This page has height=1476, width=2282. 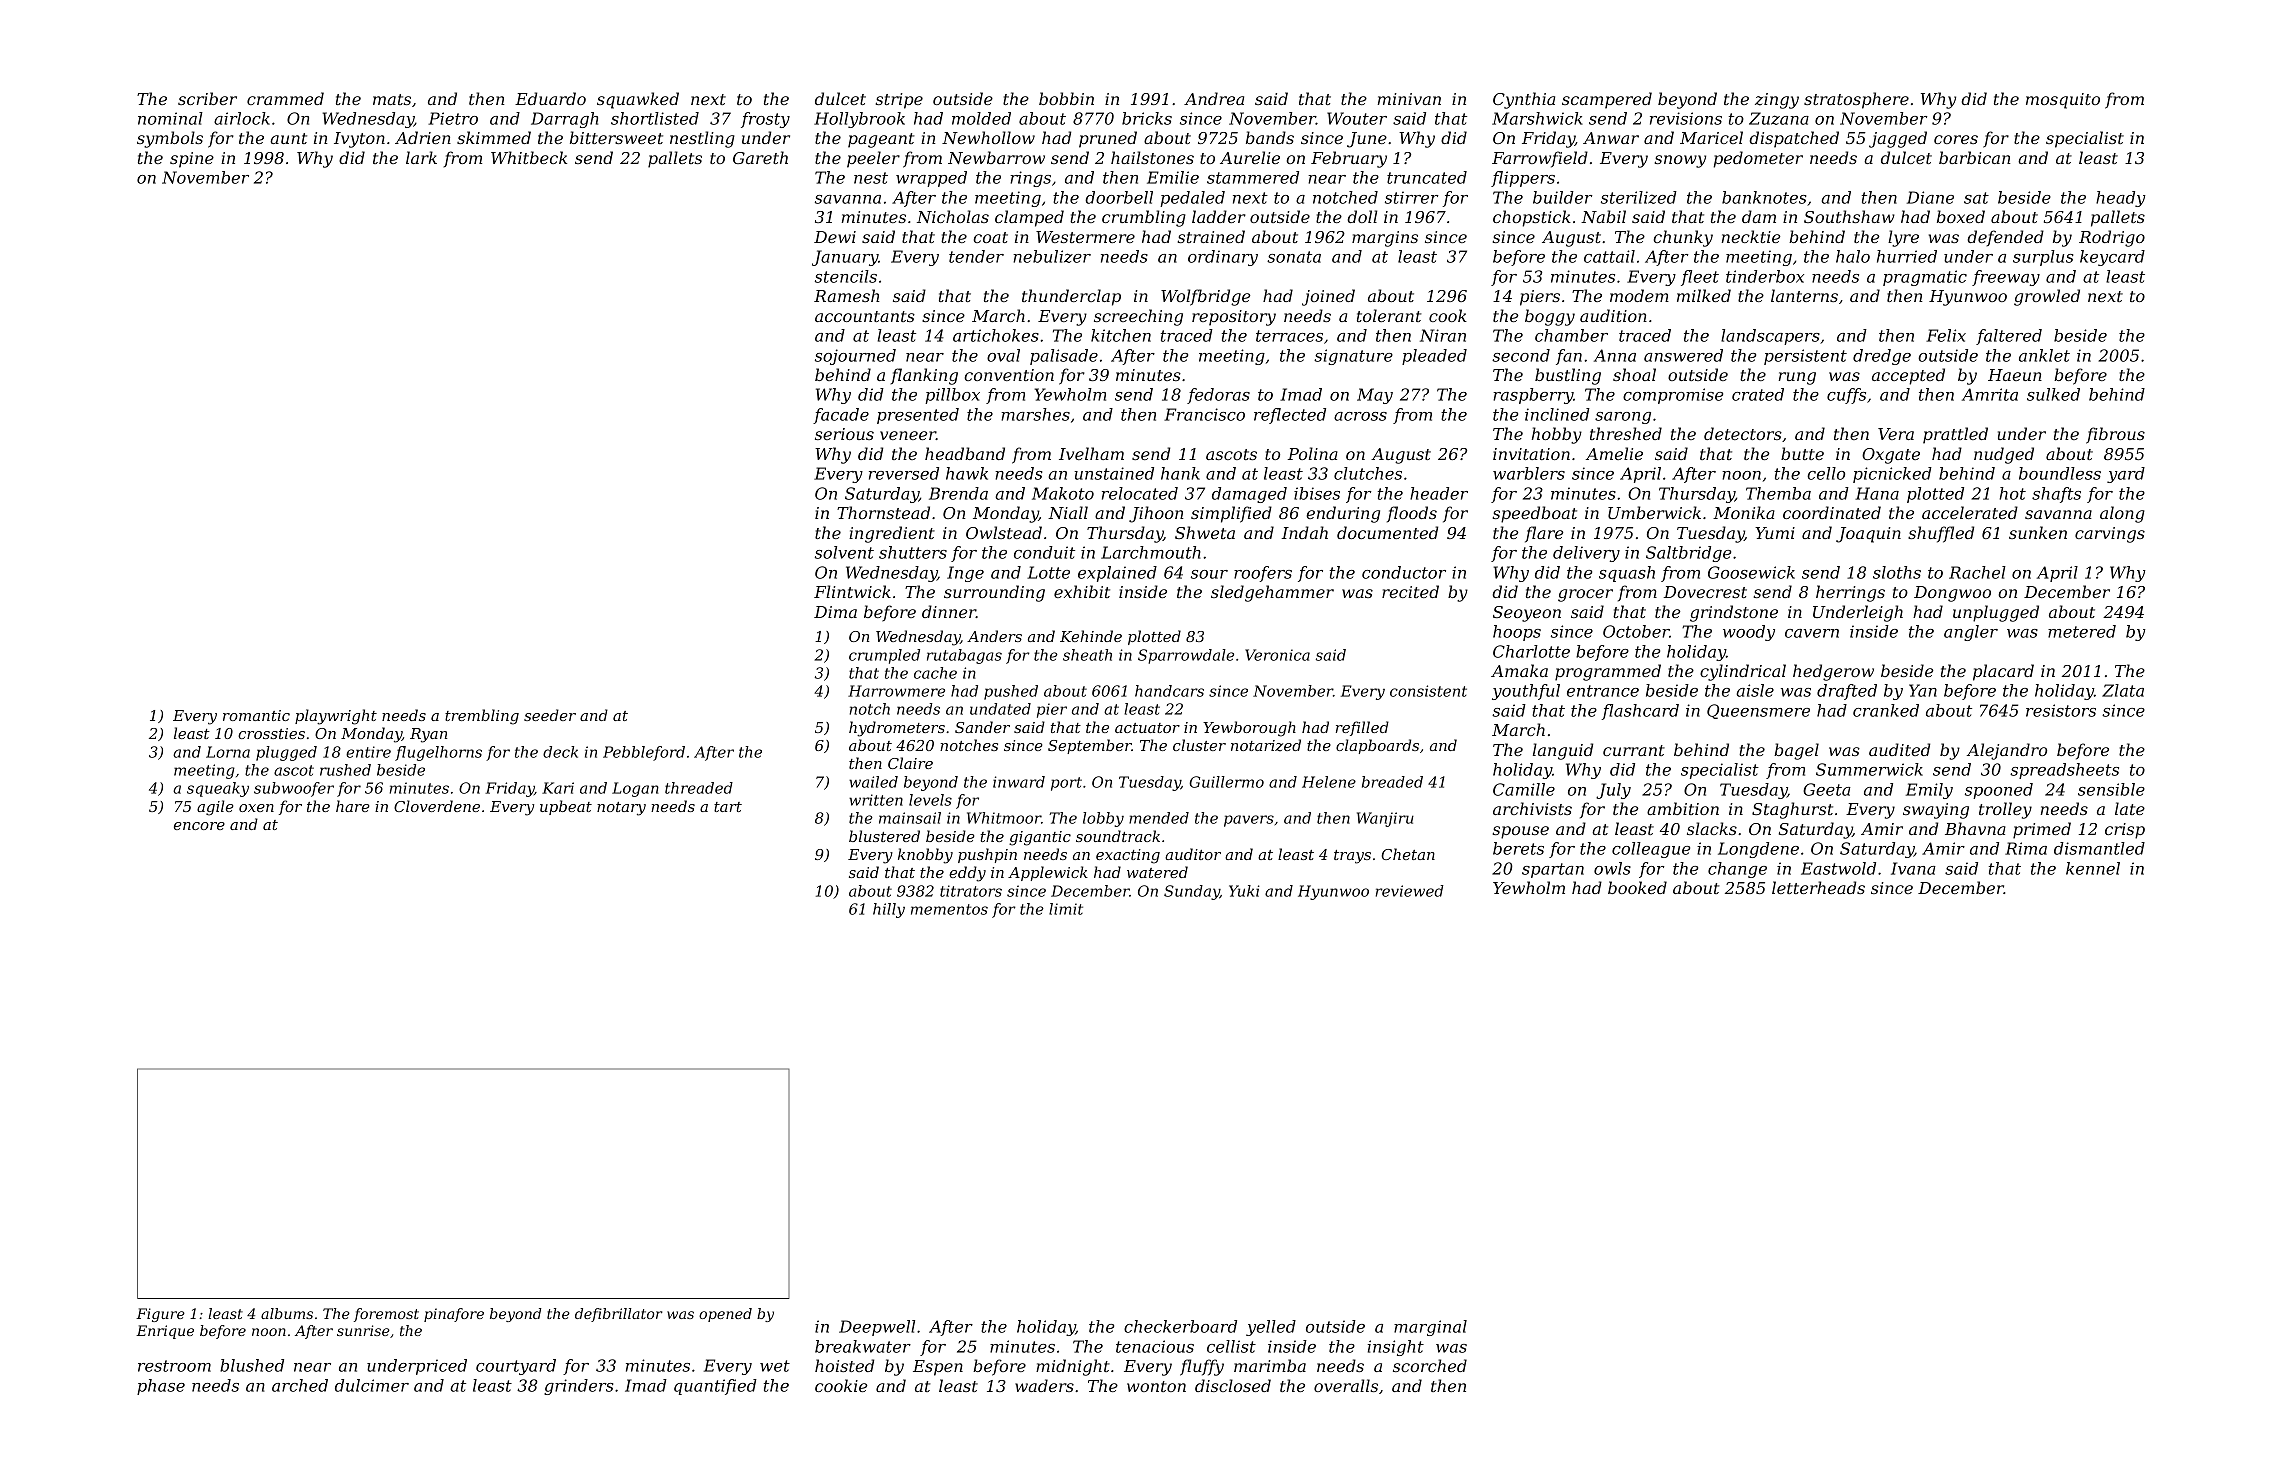 I want to click on jagged, so click(x=1898, y=139).
